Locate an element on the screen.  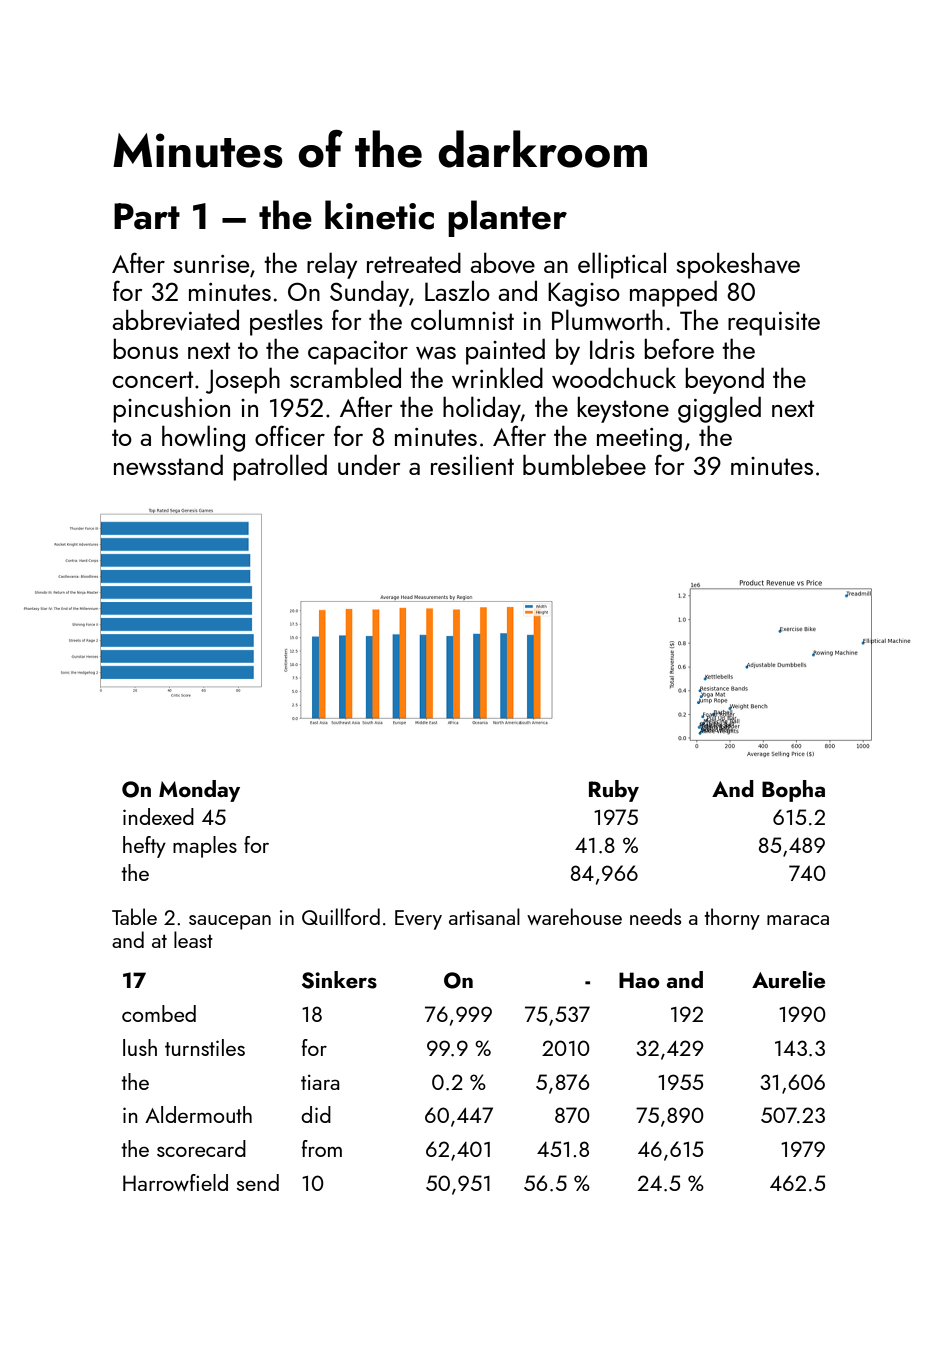
maples is located at coordinates (205, 847).
